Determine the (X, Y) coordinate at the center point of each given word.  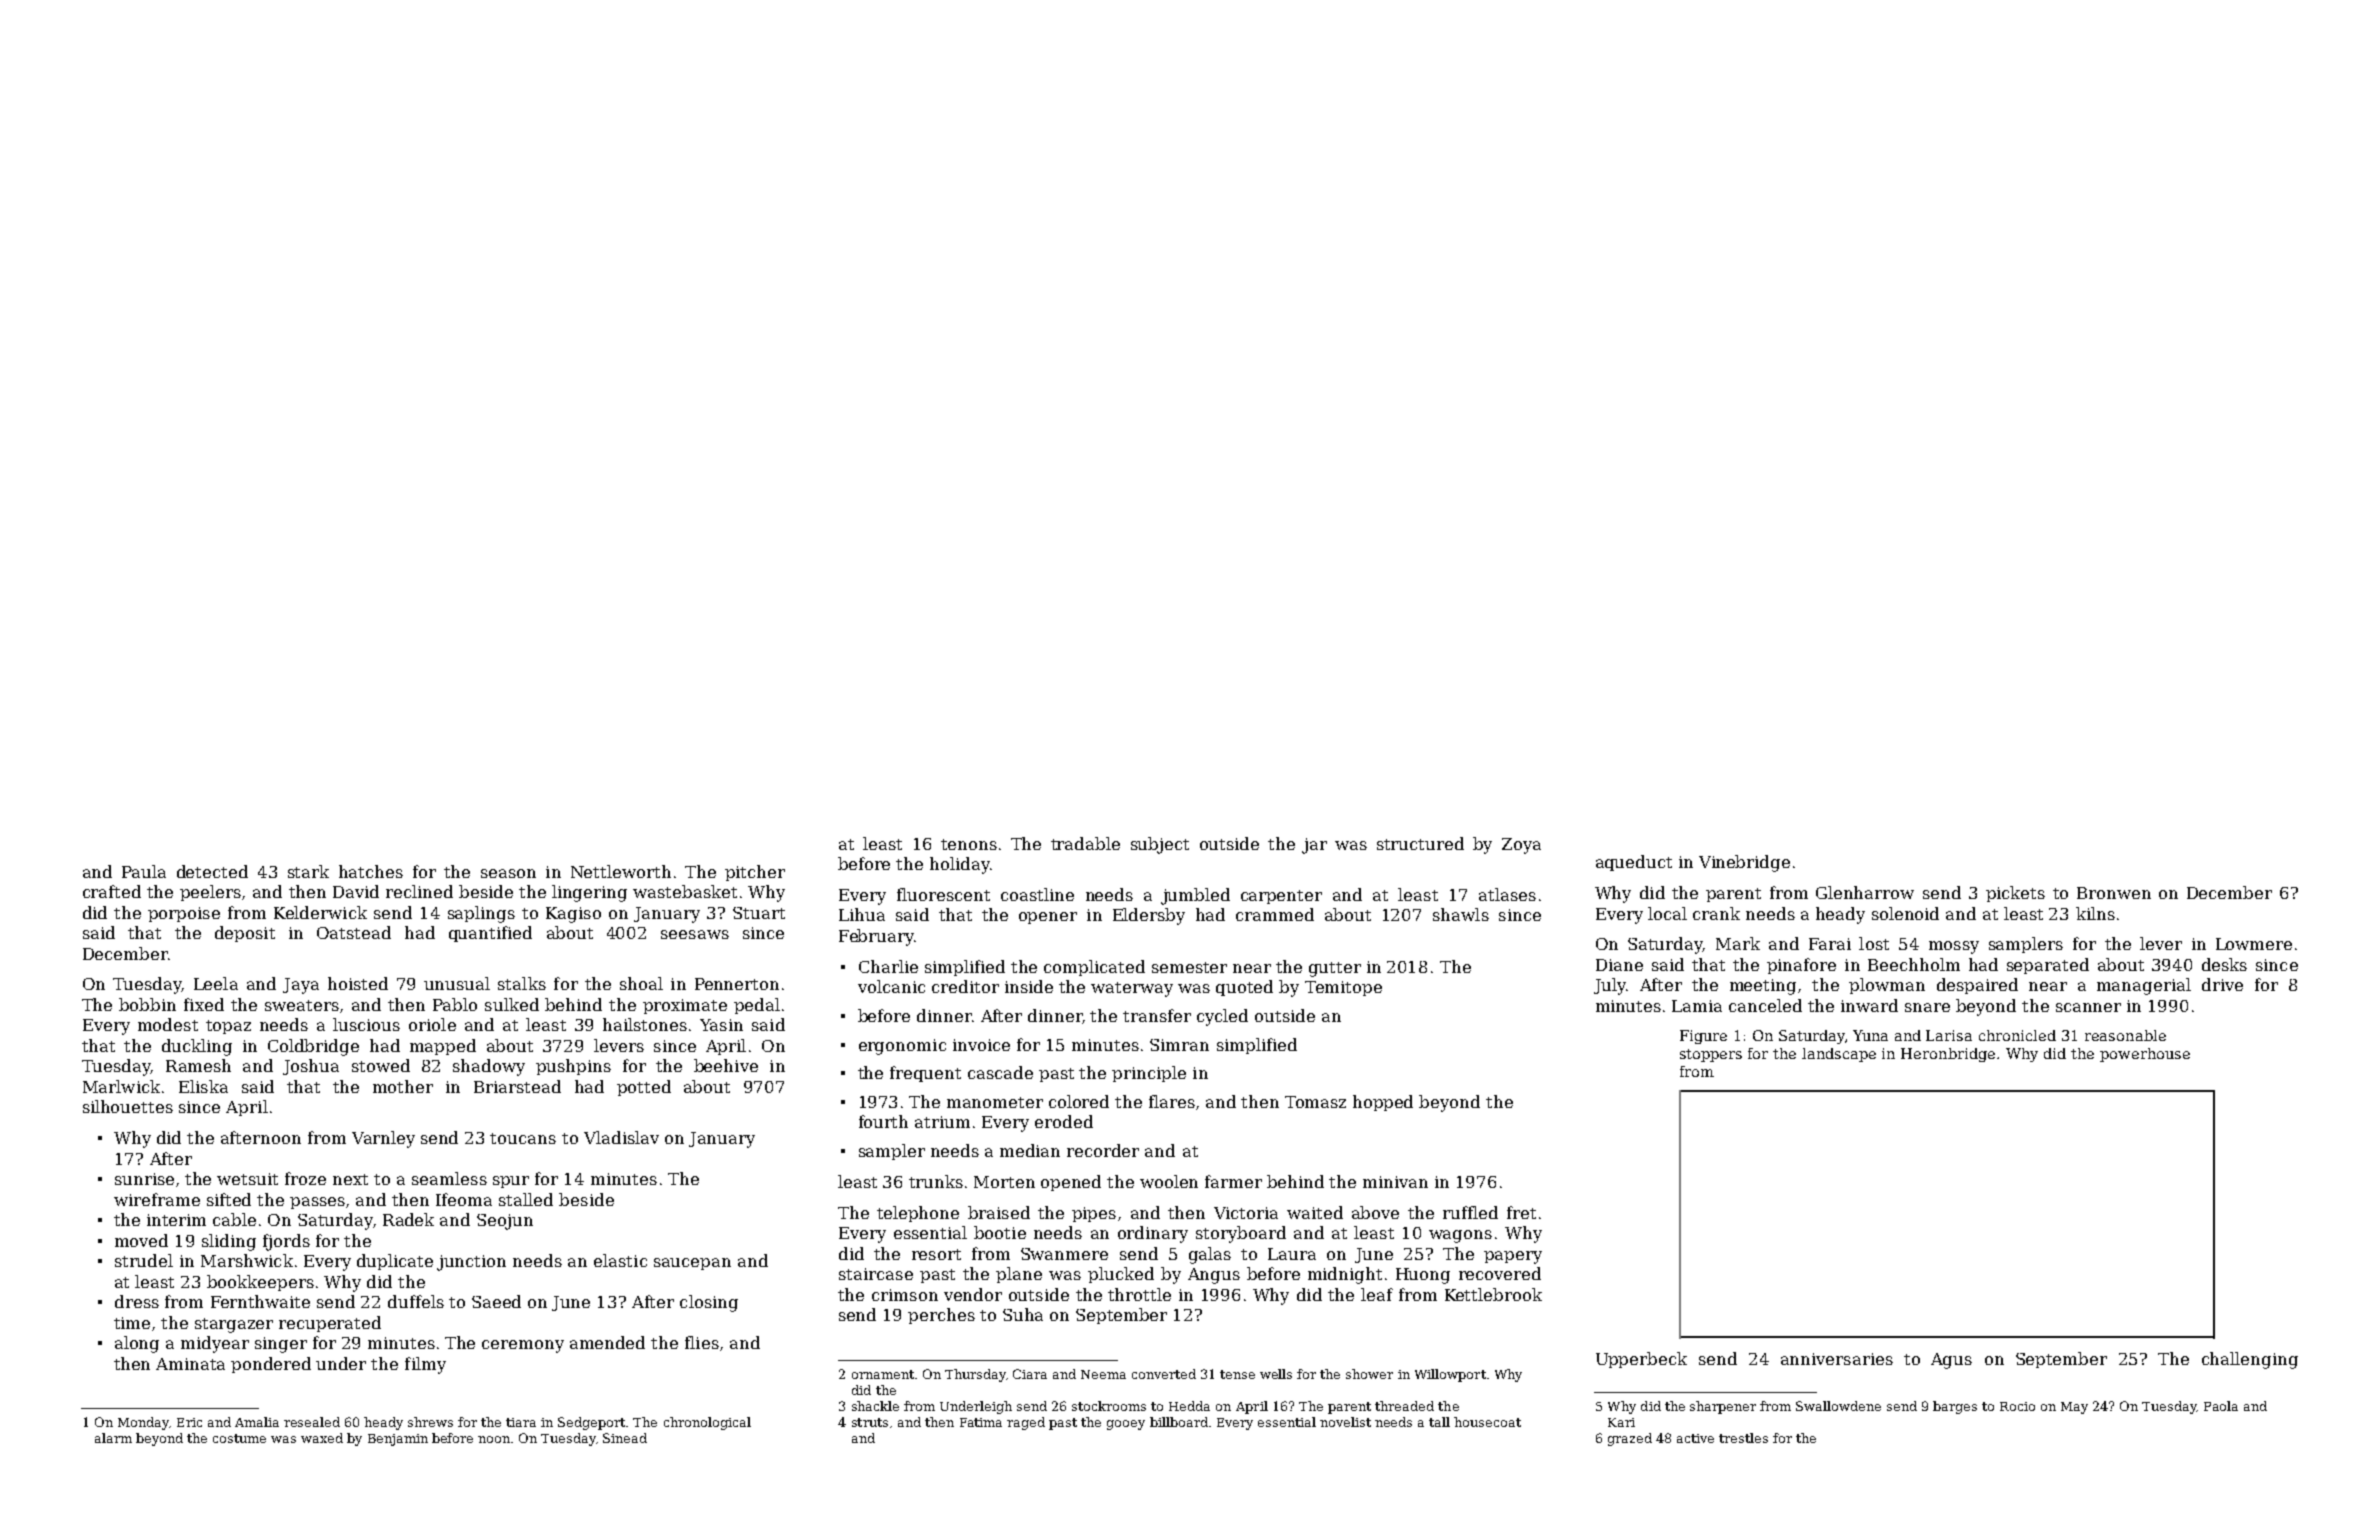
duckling (197, 1047)
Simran (1179, 1045)
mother (403, 1086)
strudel (144, 1260)
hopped (1383, 1103)
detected (212, 871)
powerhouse (2145, 1055)
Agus (1951, 1361)
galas (1210, 1255)
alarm (113, 1438)
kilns (2095, 913)
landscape (1839, 1055)
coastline (1037, 894)
